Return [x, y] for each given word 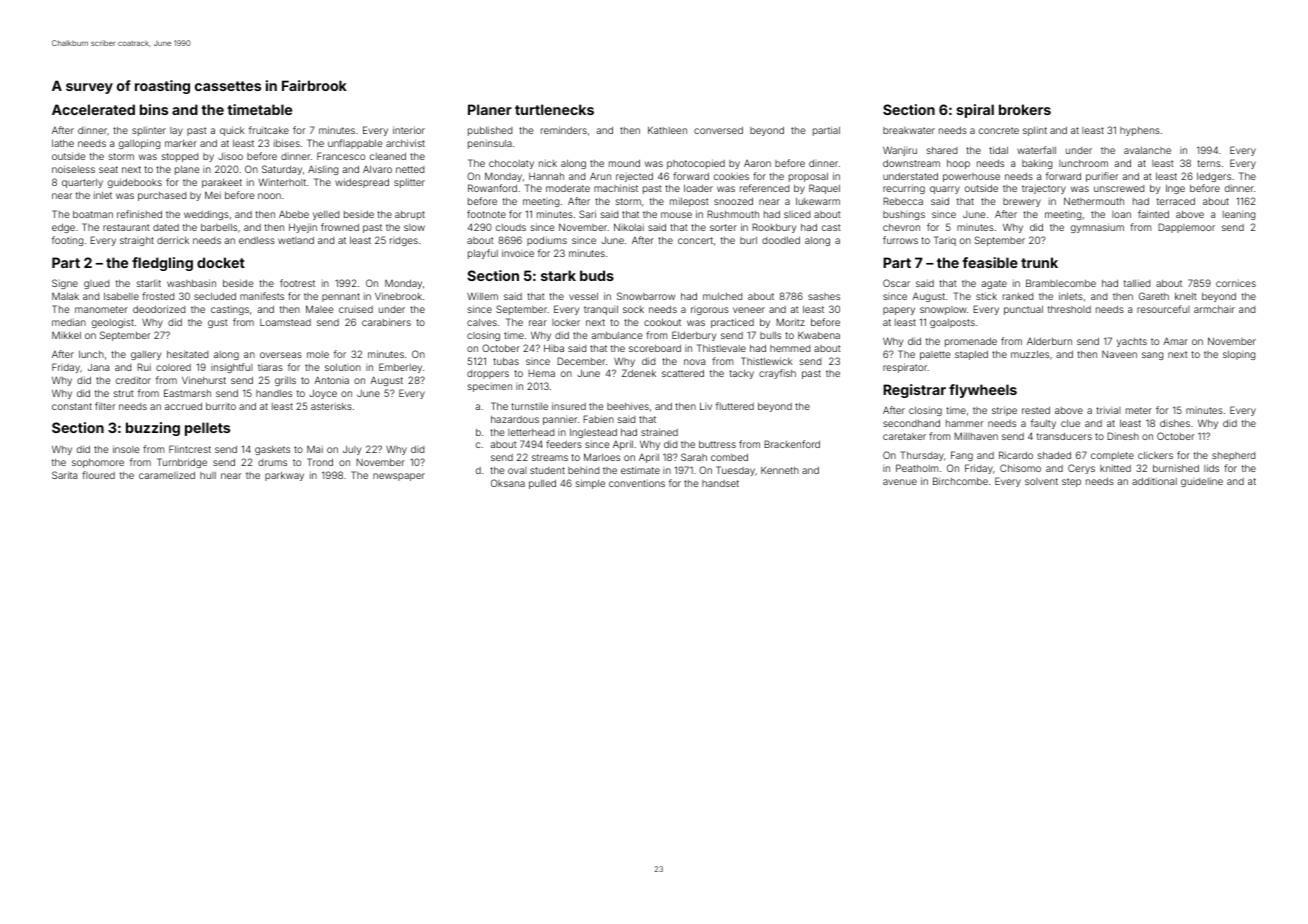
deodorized [159, 309]
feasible [990, 262]
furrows [900, 240]
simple [590, 484]
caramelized [167, 475]
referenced [764, 188]
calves [482, 322]
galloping [139, 144]
